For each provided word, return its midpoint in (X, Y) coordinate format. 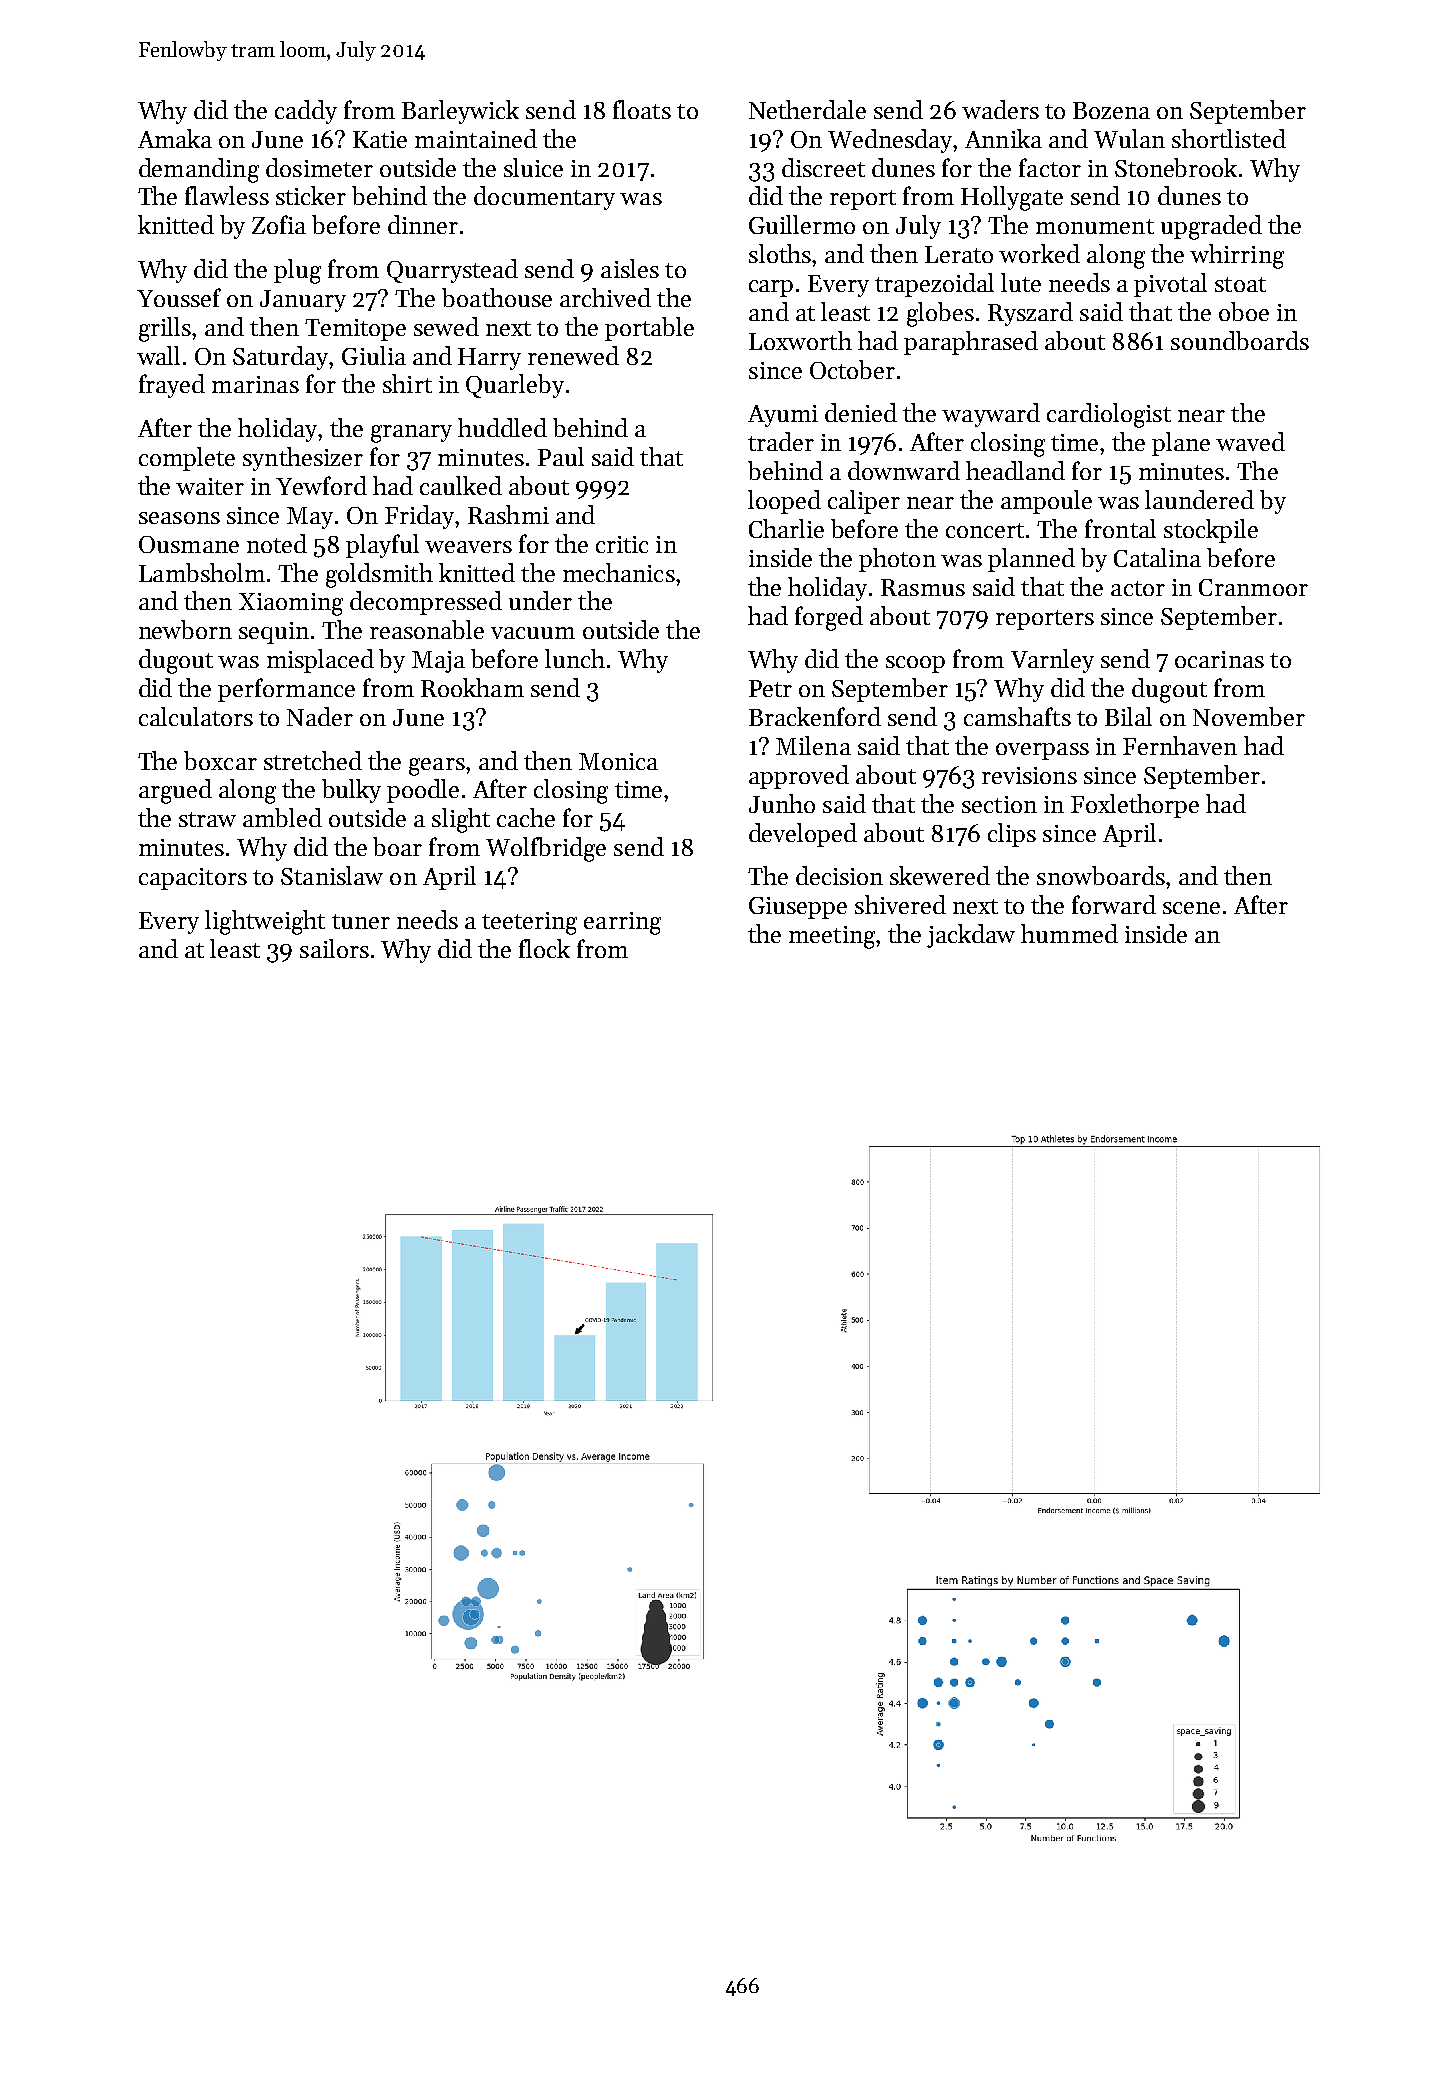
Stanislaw (332, 875)
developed (803, 835)
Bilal (1128, 716)
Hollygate (1012, 198)
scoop (915, 664)
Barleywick (460, 112)
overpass (1042, 751)
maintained (476, 138)
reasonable (427, 629)
